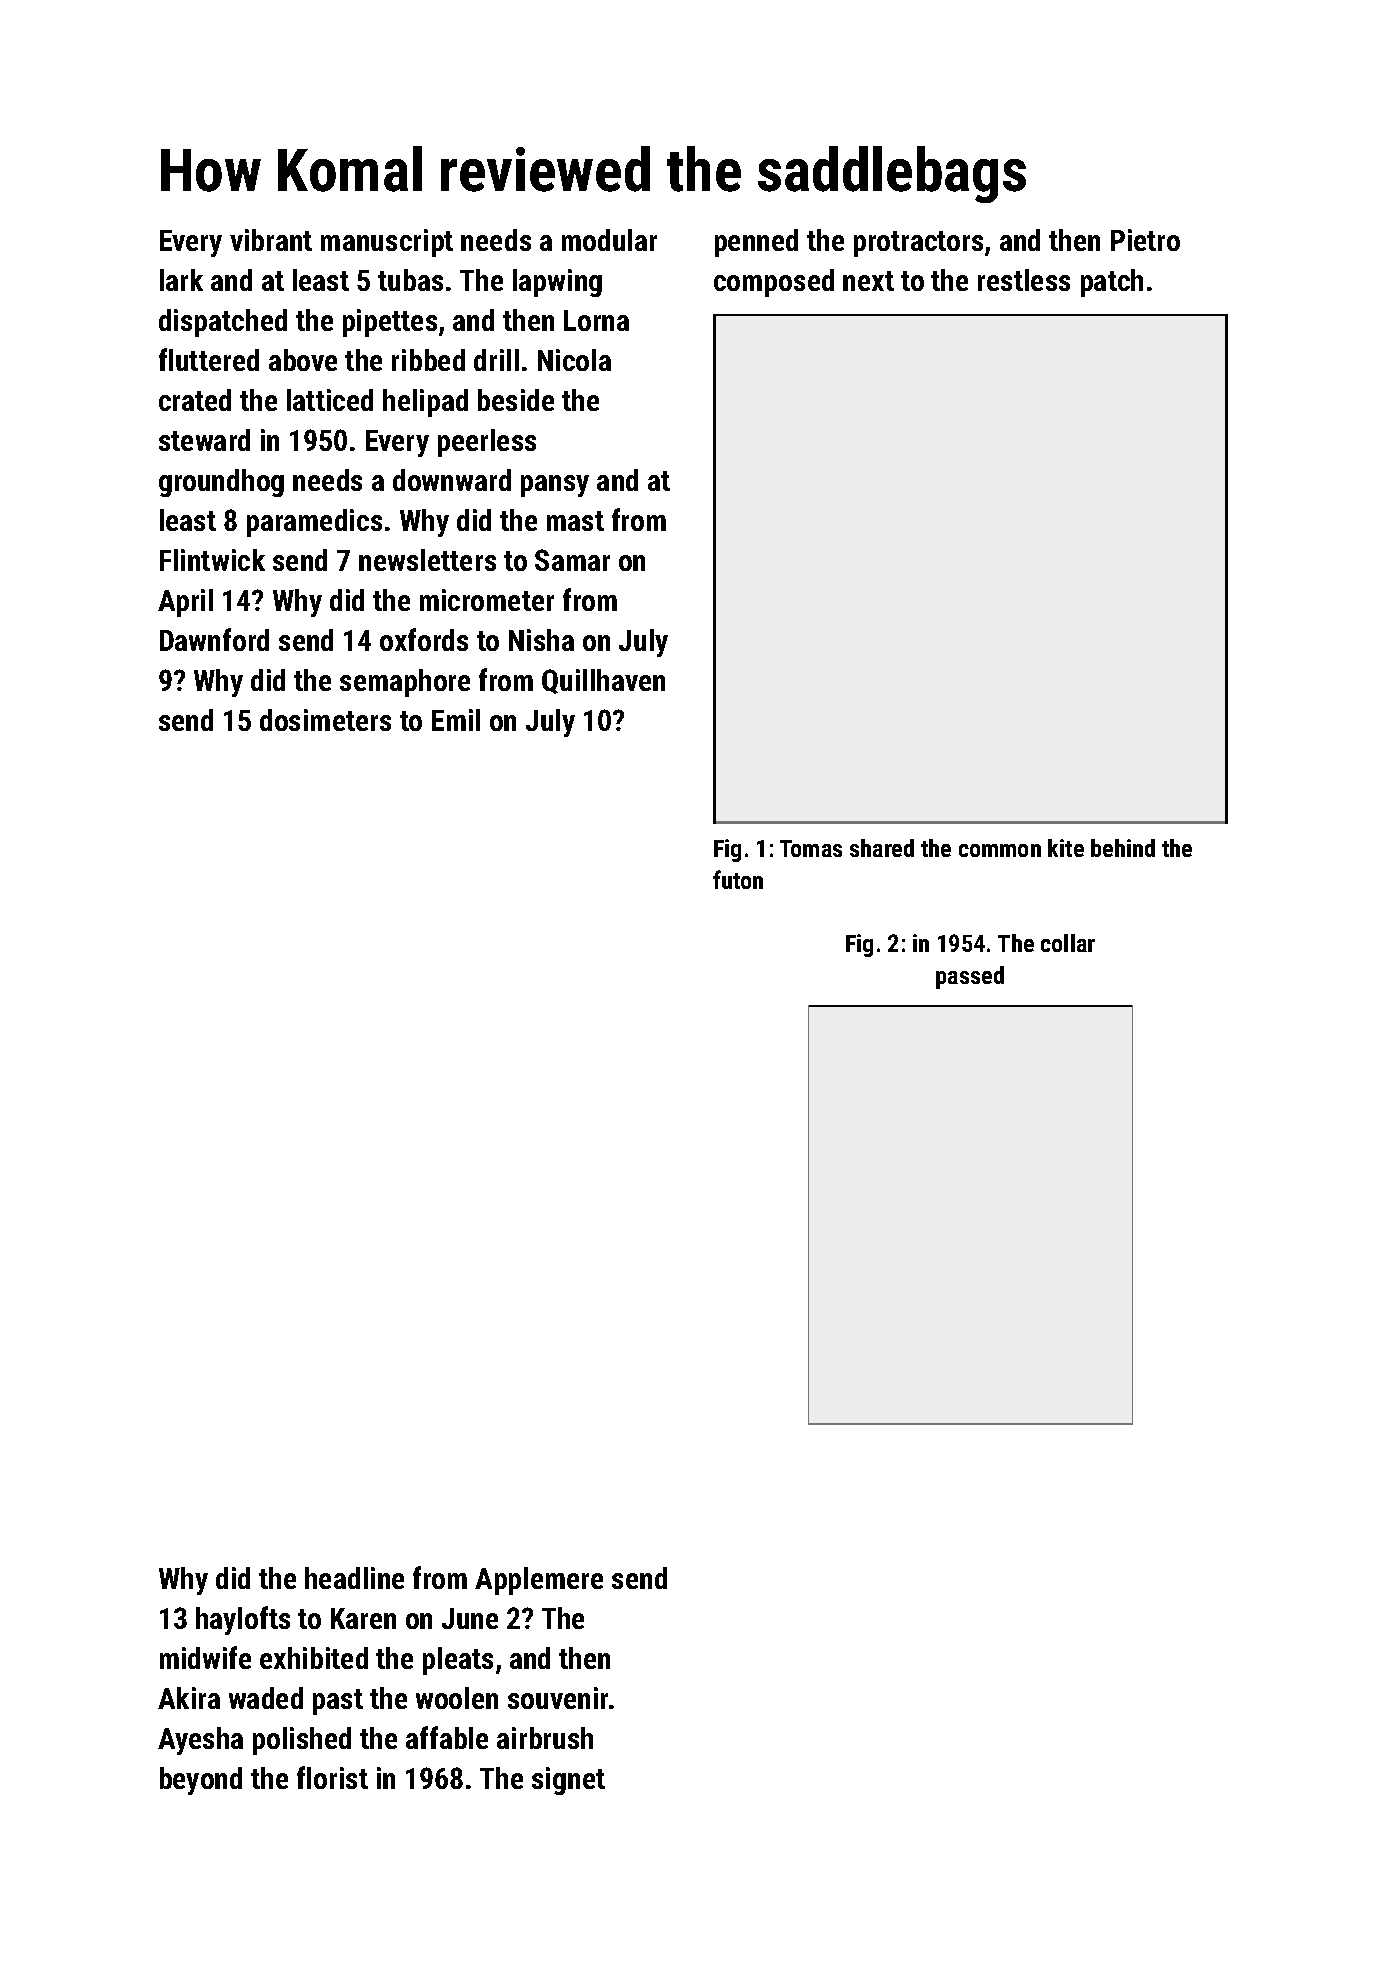 The height and width of the screenshot is (1969, 1386). What do you see at coordinates (539, 1581) in the screenshot?
I see `Applemere` at bounding box center [539, 1581].
